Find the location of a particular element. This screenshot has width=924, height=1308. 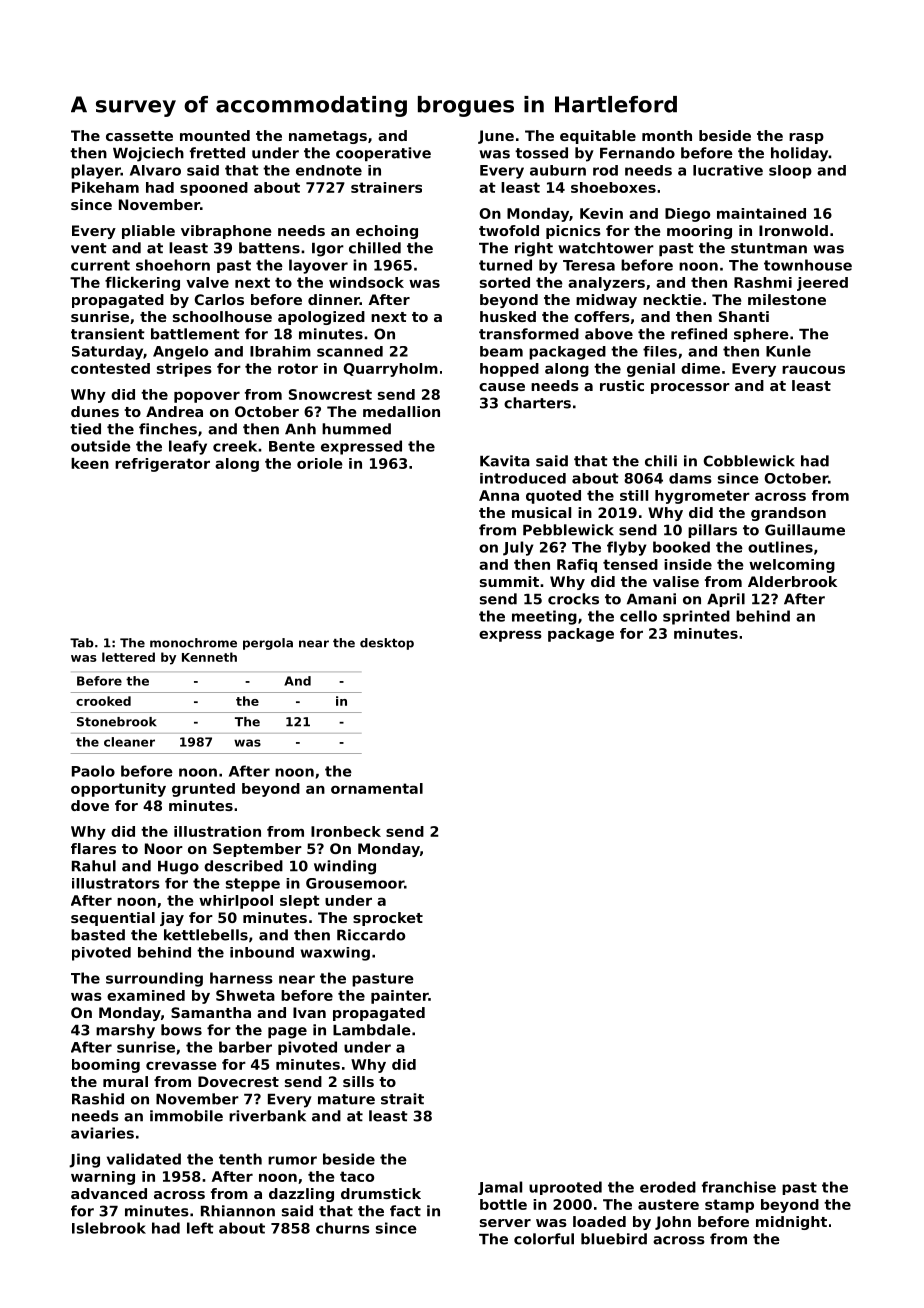

cassette is located at coordinates (139, 136).
